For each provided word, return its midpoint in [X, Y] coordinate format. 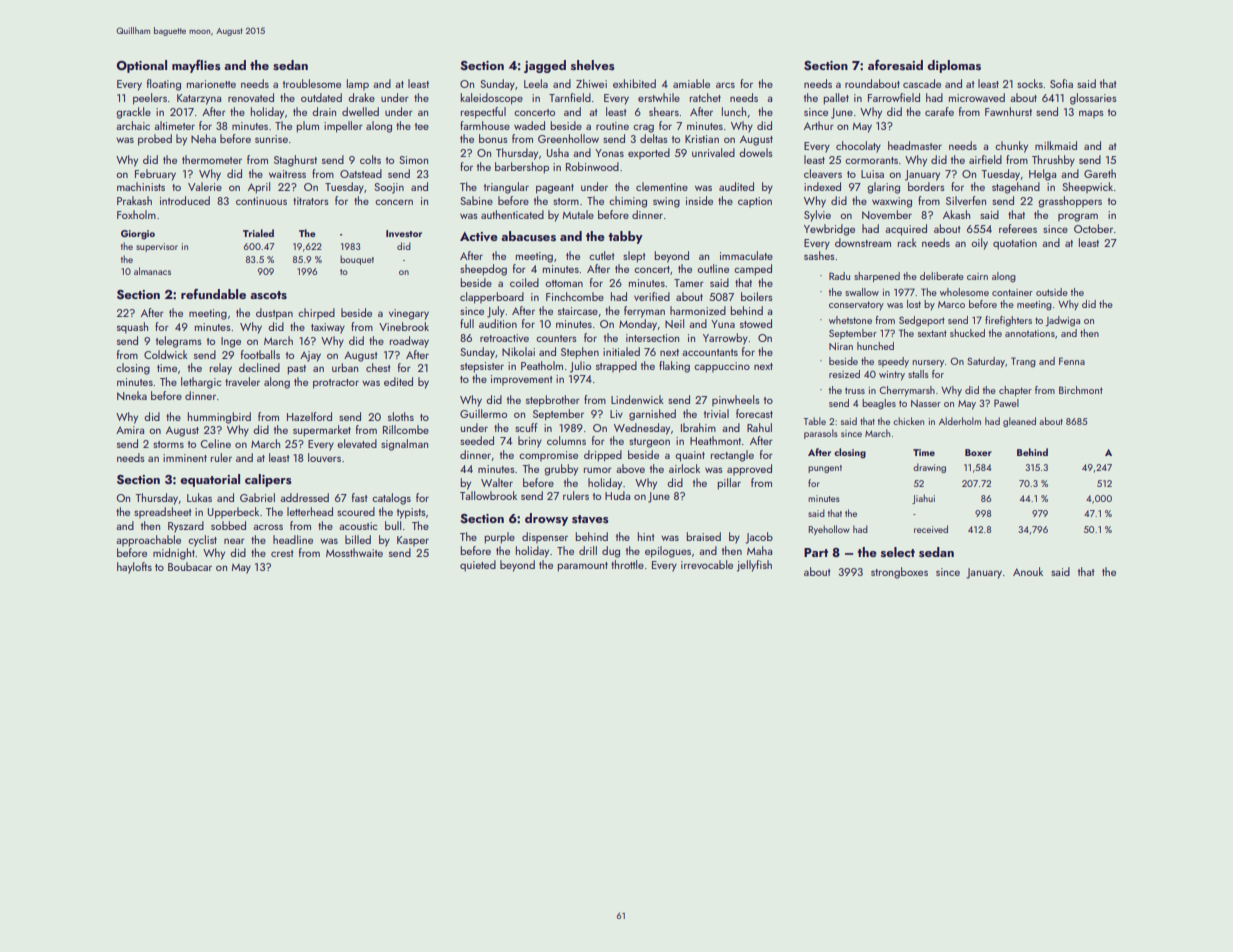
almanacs [152, 271]
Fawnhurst [1008, 111]
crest [282, 553]
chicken [908, 421]
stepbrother [553, 401]
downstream [863, 242]
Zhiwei [591, 83]
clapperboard [492, 298]
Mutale [578, 214]
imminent [185, 458]
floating [164, 85]
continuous [261, 201]
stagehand [1016, 188]
